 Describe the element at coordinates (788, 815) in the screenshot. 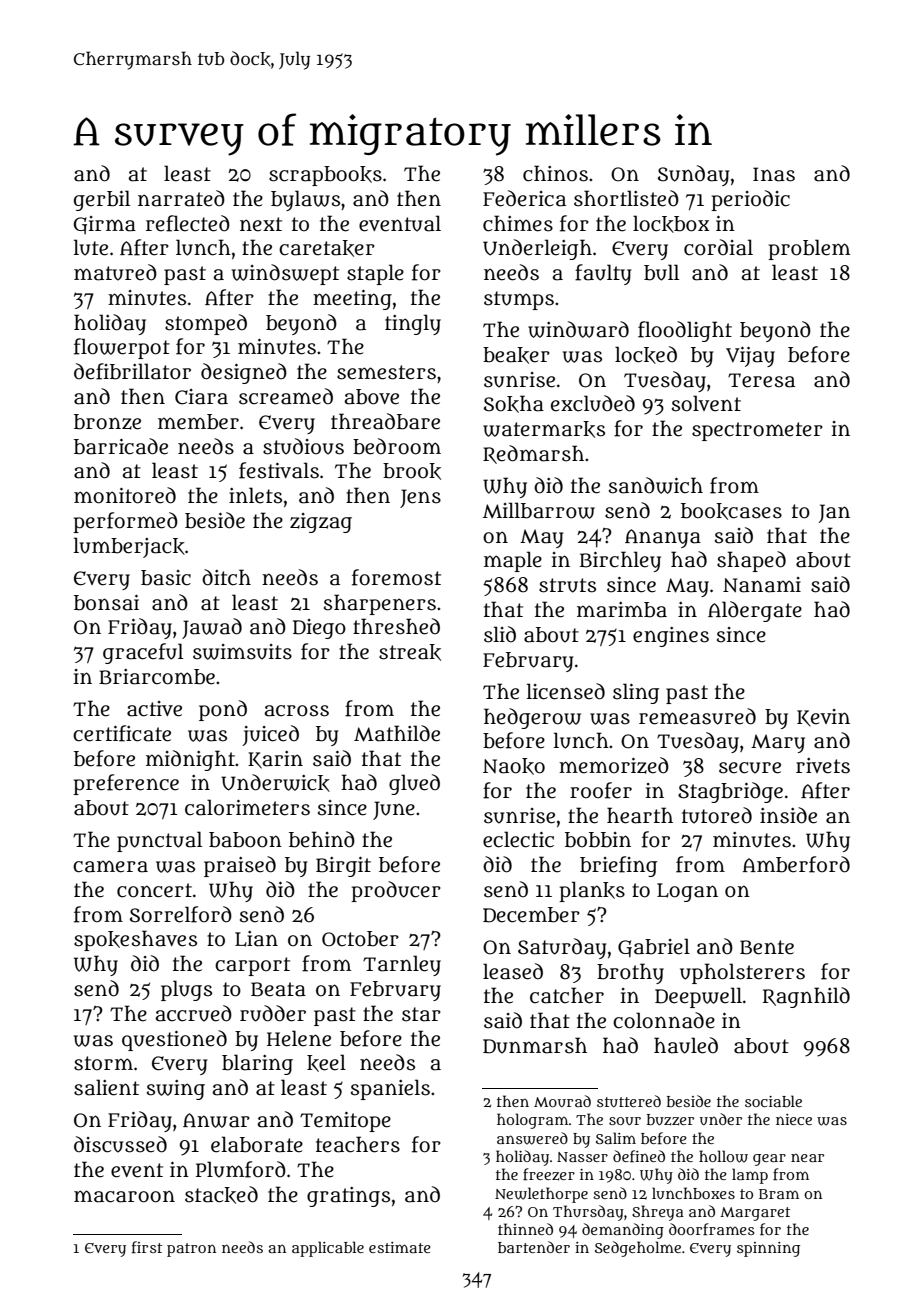

I see `inside` at that location.
